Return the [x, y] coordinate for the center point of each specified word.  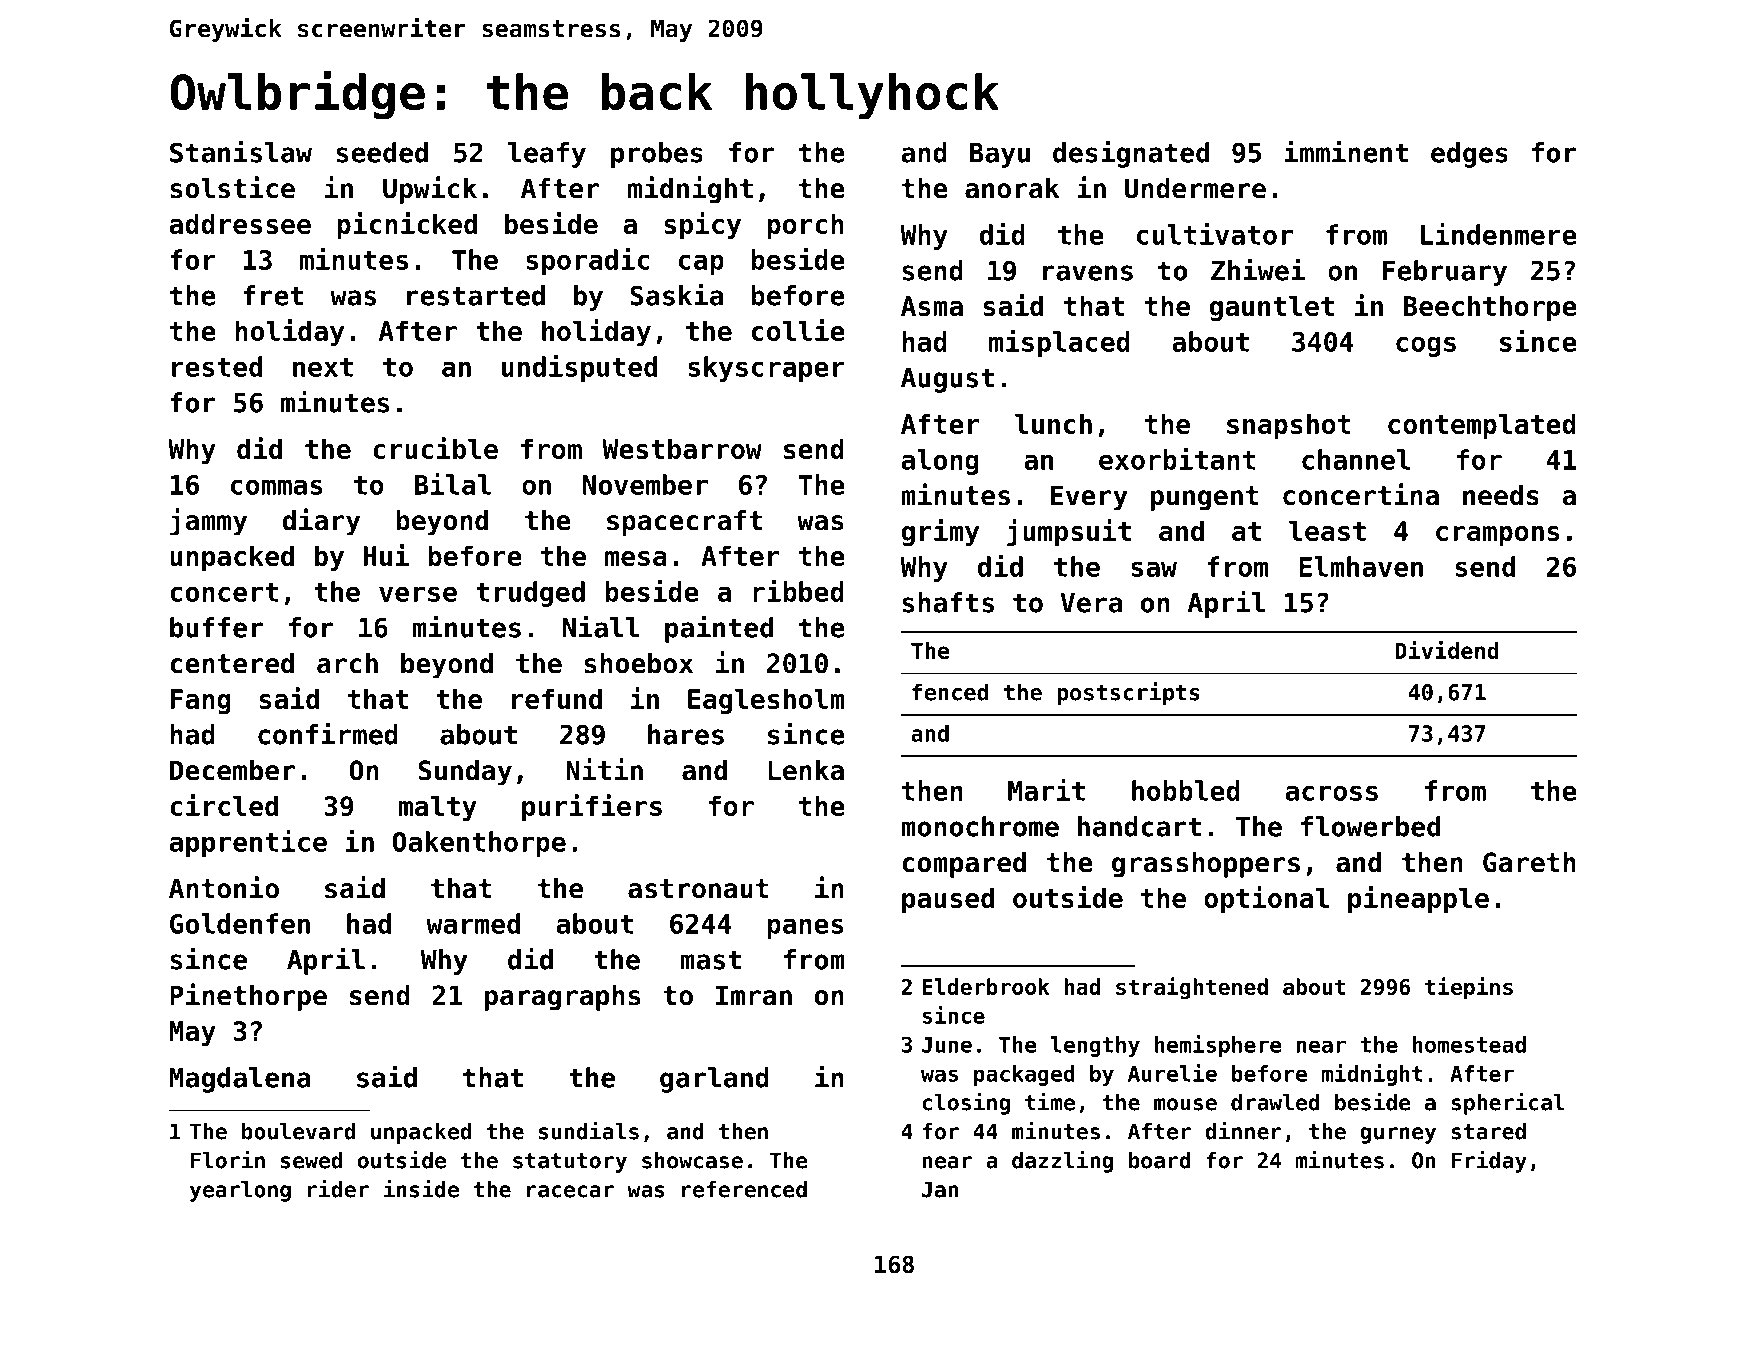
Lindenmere [1499, 234]
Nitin [604, 769]
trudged [530, 594]
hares [686, 734]
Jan [940, 1189]
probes [657, 155]
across [1332, 793]
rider [338, 1189]
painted [719, 629]
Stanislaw [241, 151]
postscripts [1128, 693]
